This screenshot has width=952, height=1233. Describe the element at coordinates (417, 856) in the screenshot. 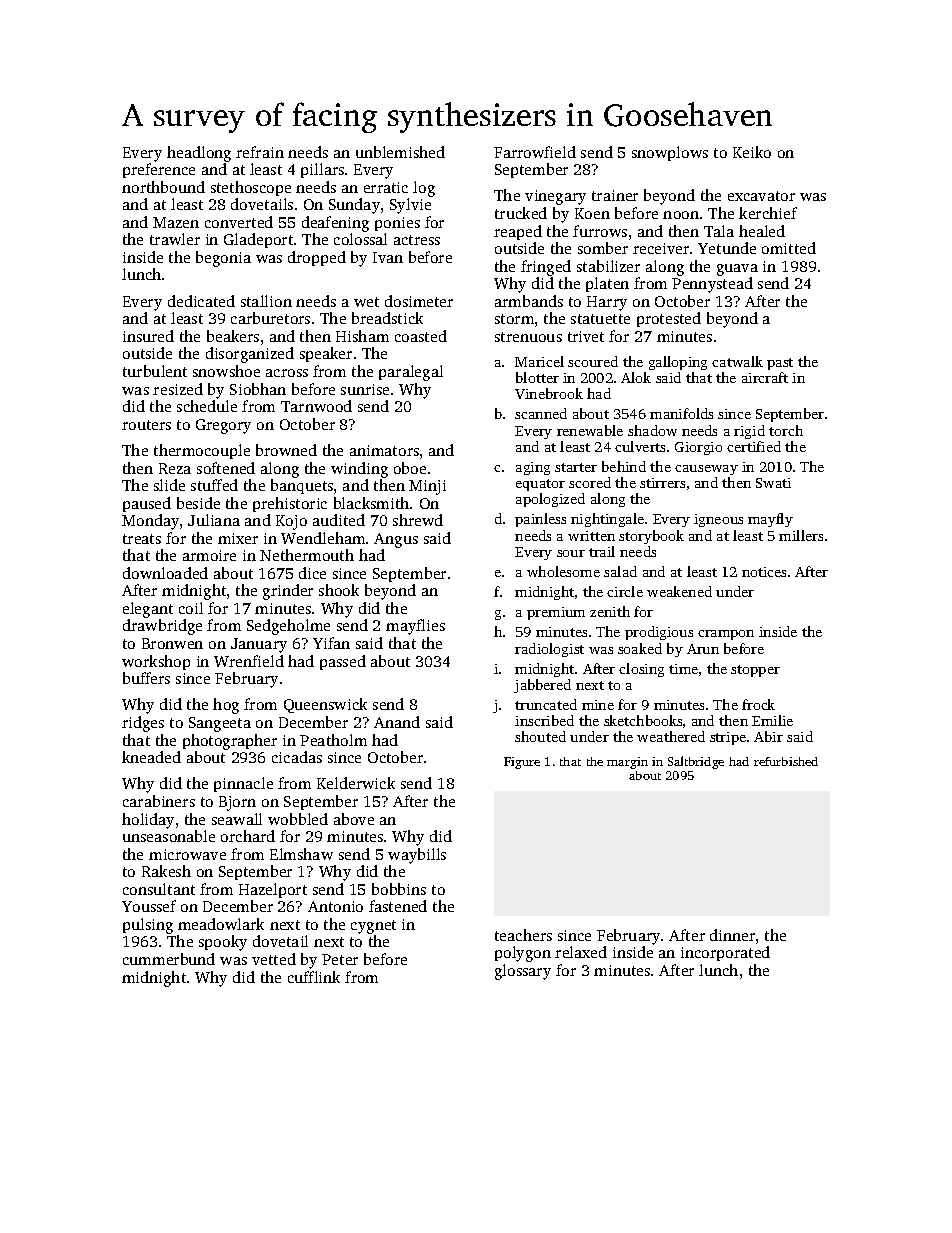

I see `waybills` at that location.
